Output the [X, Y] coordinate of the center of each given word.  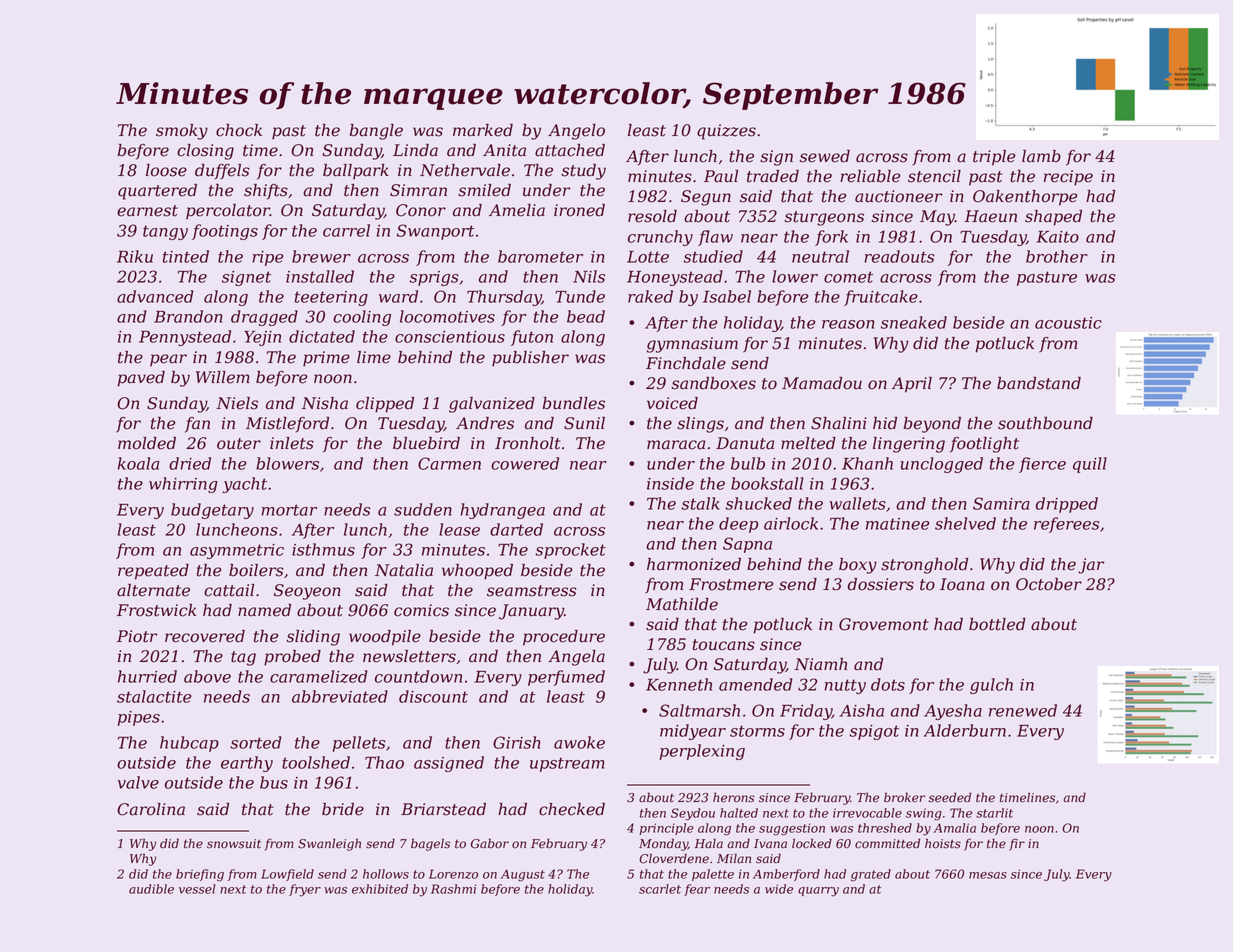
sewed [825, 156]
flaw [715, 238]
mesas [988, 875]
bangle [376, 132]
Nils [589, 276]
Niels [237, 403]
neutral [820, 256]
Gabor [490, 843]
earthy [247, 764]
